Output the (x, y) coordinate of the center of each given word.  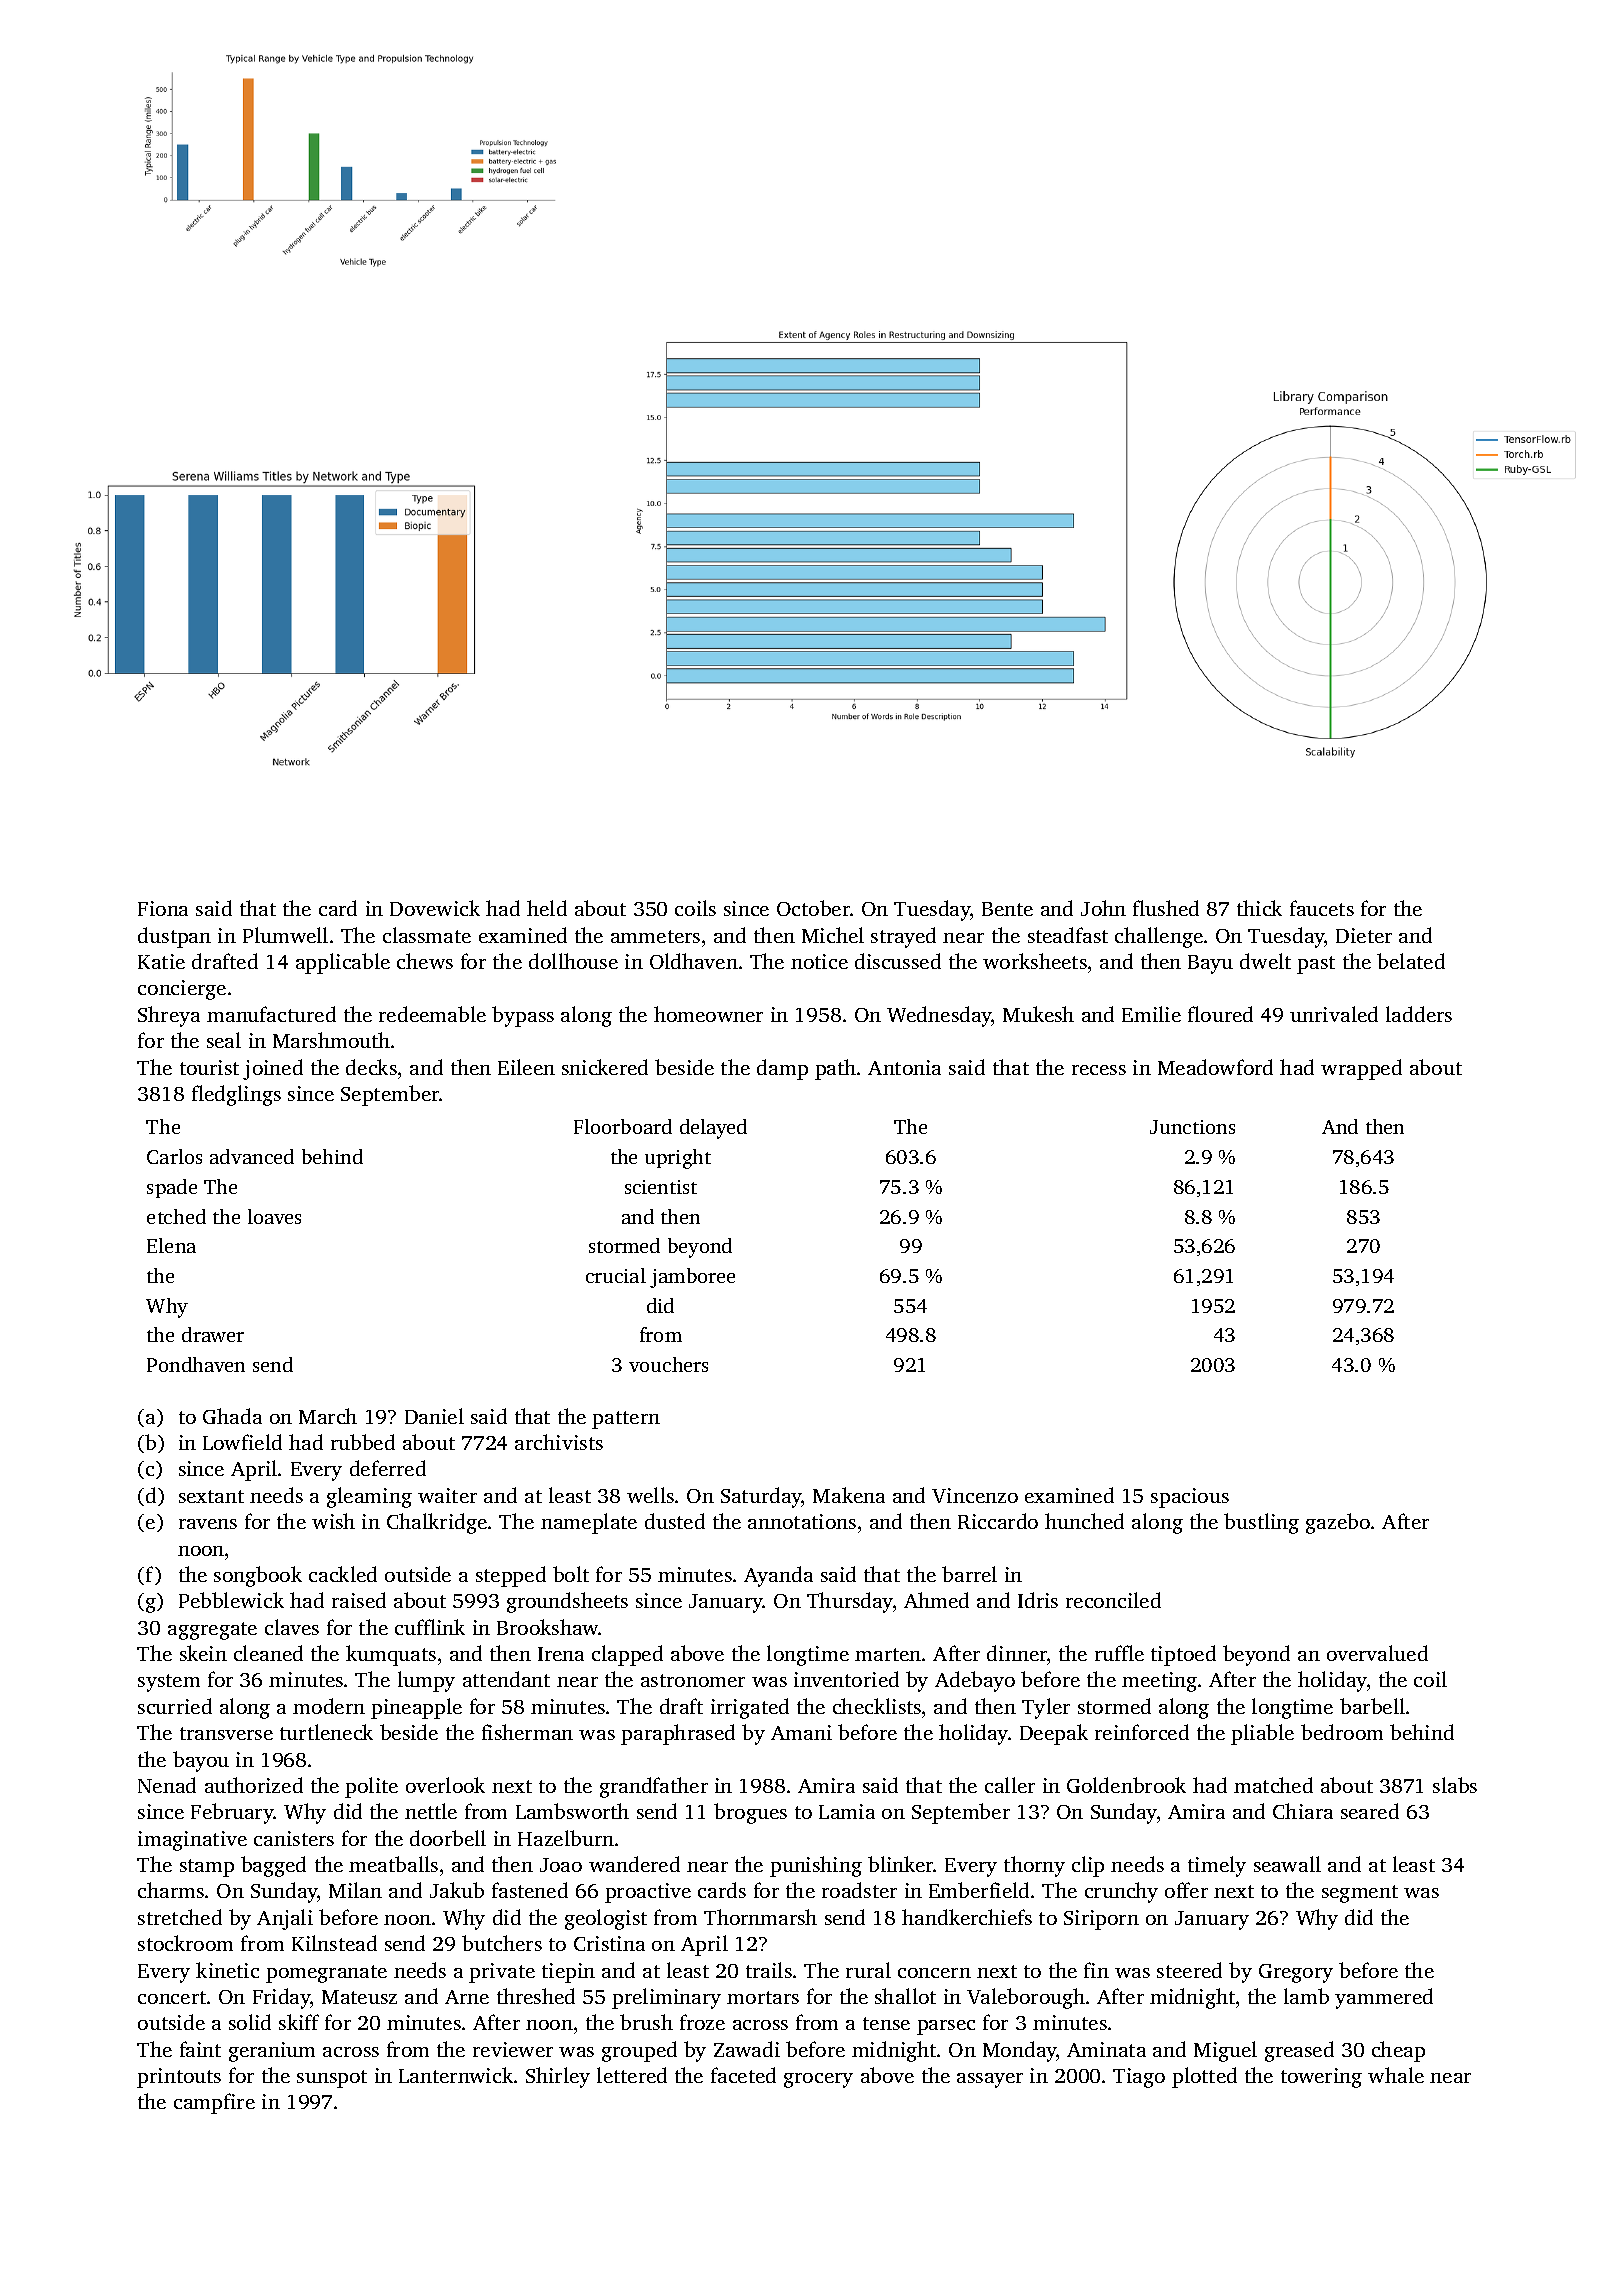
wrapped (1361, 1069)
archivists (559, 1442)
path (835, 1069)
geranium (272, 2052)
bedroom (1342, 1732)
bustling (1261, 1523)
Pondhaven (196, 1364)
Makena (849, 1495)
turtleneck (326, 1732)
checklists (877, 1706)
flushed (1166, 908)
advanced (252, 1156)
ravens (208, 1524)
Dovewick (435, 908)
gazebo (1338, 1523)
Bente (1007, 909)
